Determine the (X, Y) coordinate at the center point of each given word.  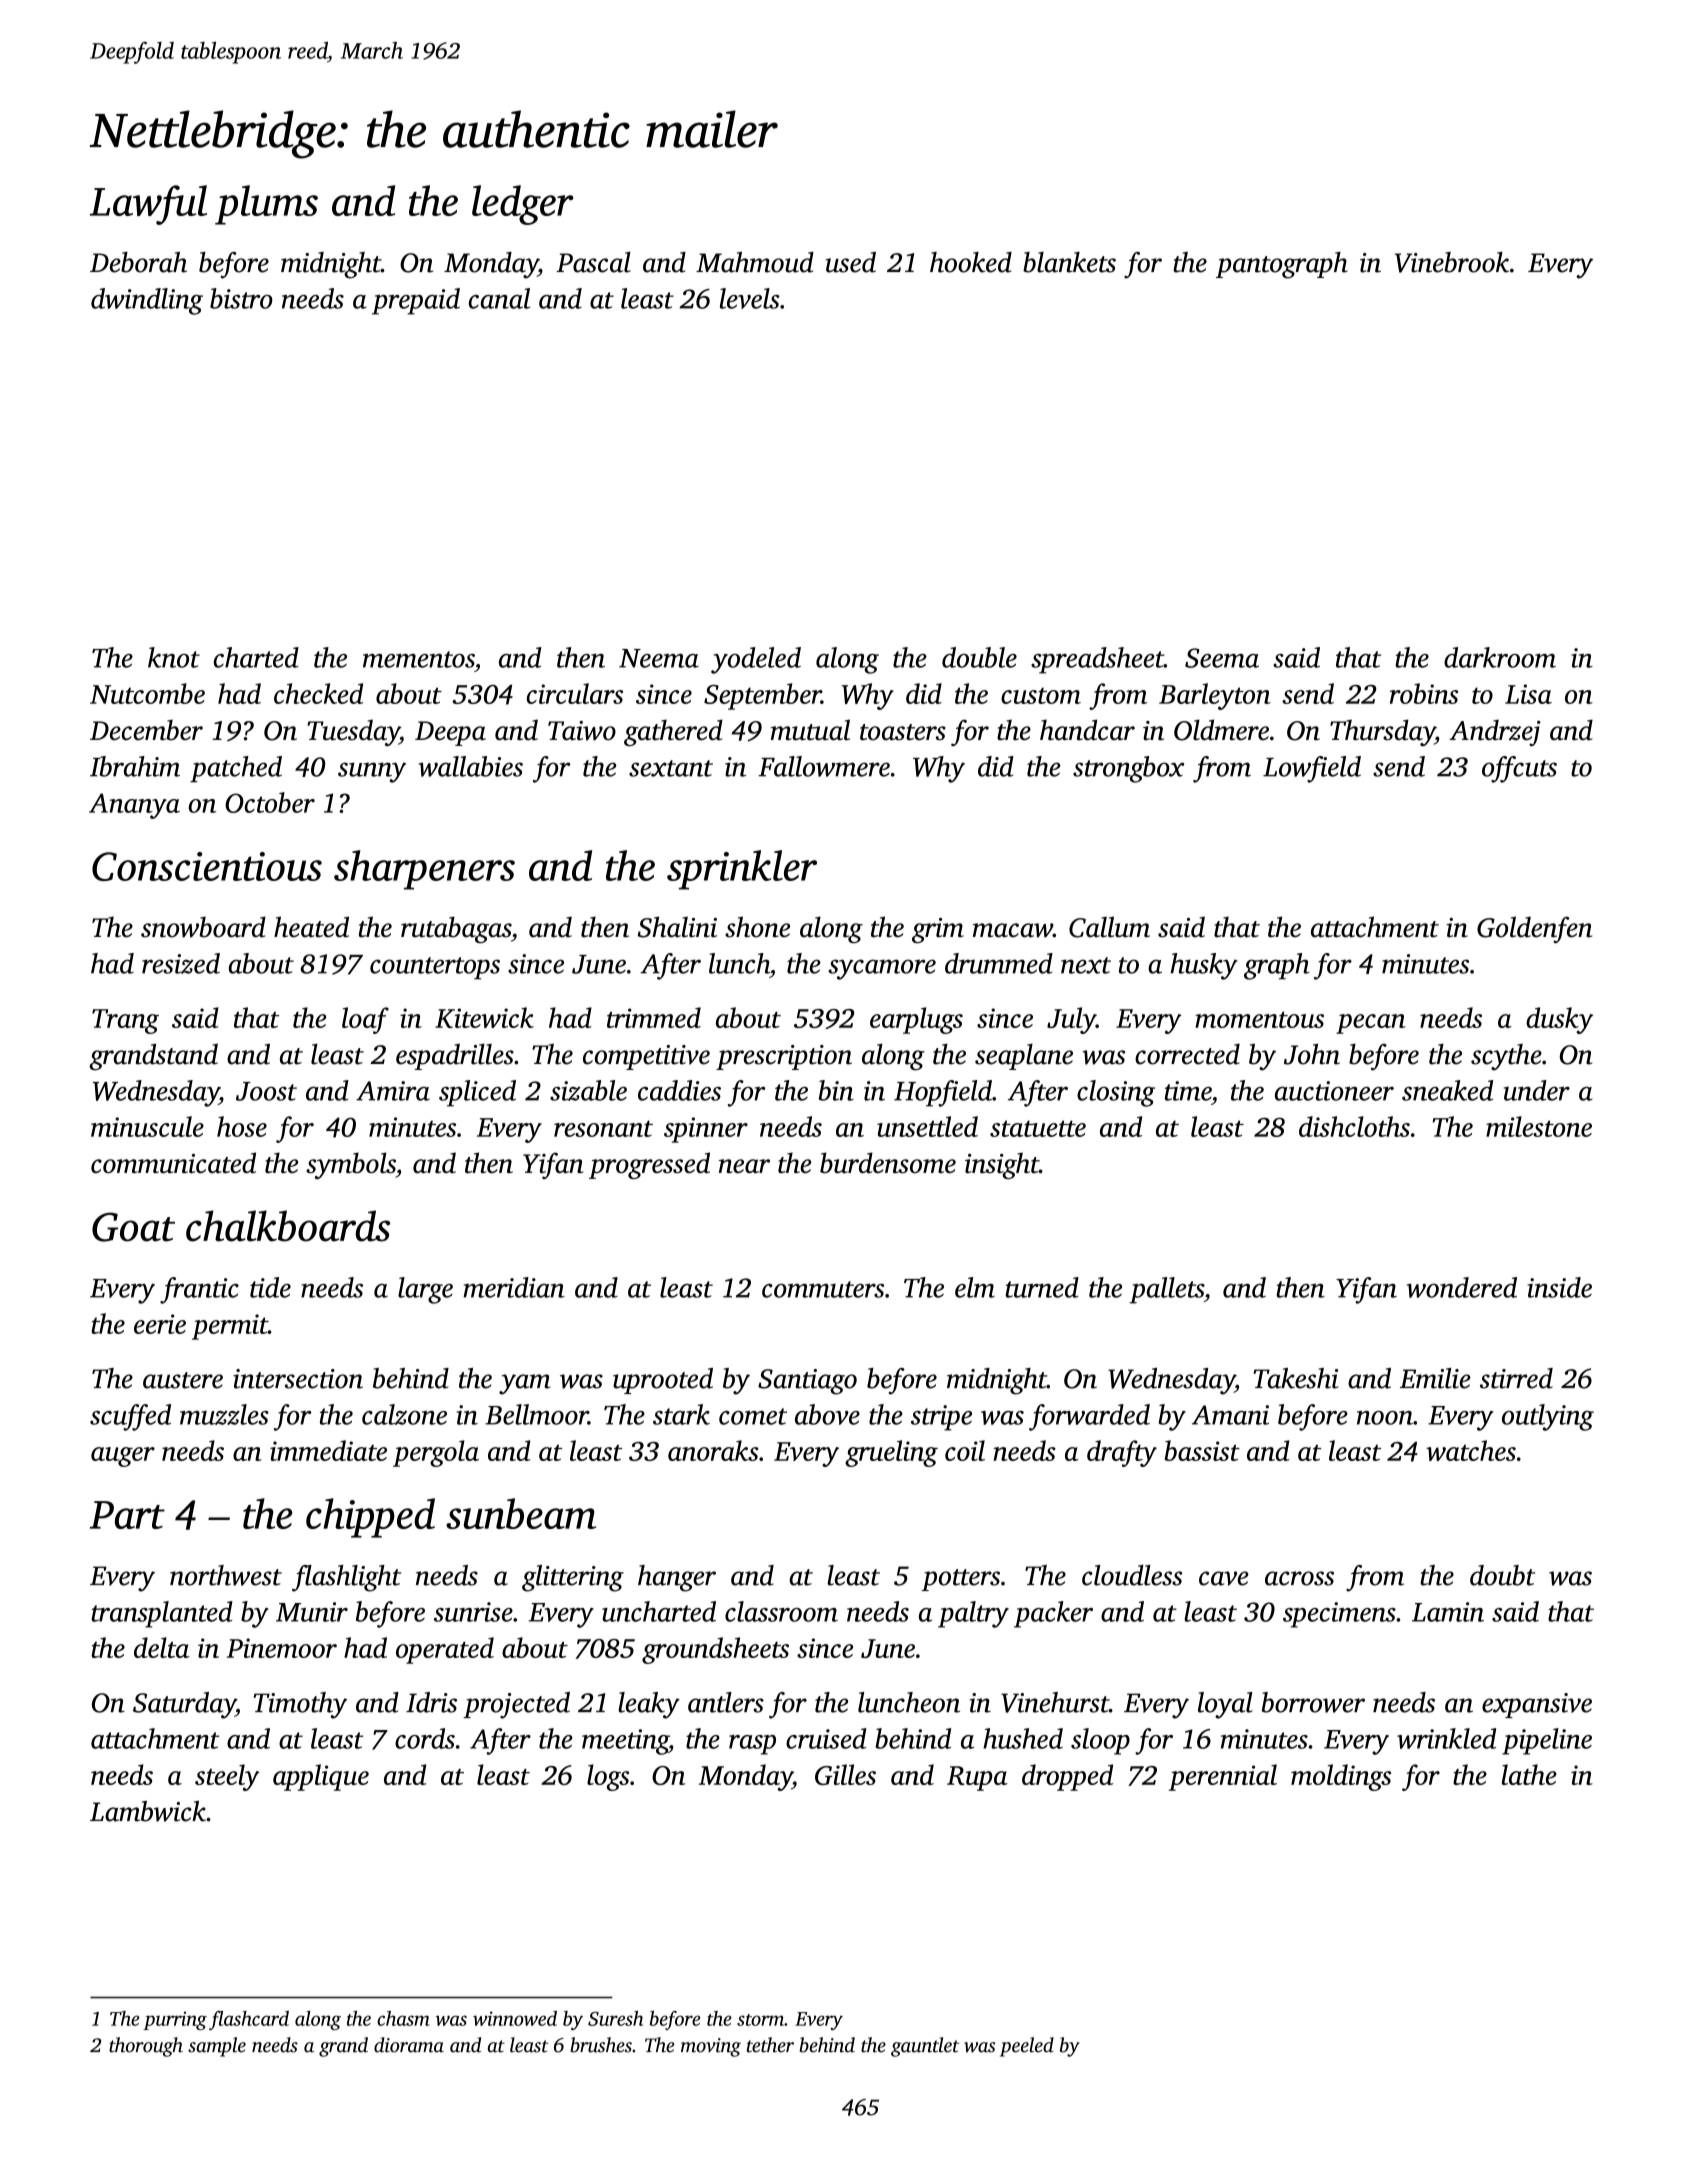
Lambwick (148, 1811)
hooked (971, 262)
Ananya (134, 806)
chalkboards (288, 1226)
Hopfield (943, 1093)
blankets (1069, 262)
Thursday (1382, 732)
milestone (1539, 1126)
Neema (659, 658)
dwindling (147, 301)
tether (770, 2045)
